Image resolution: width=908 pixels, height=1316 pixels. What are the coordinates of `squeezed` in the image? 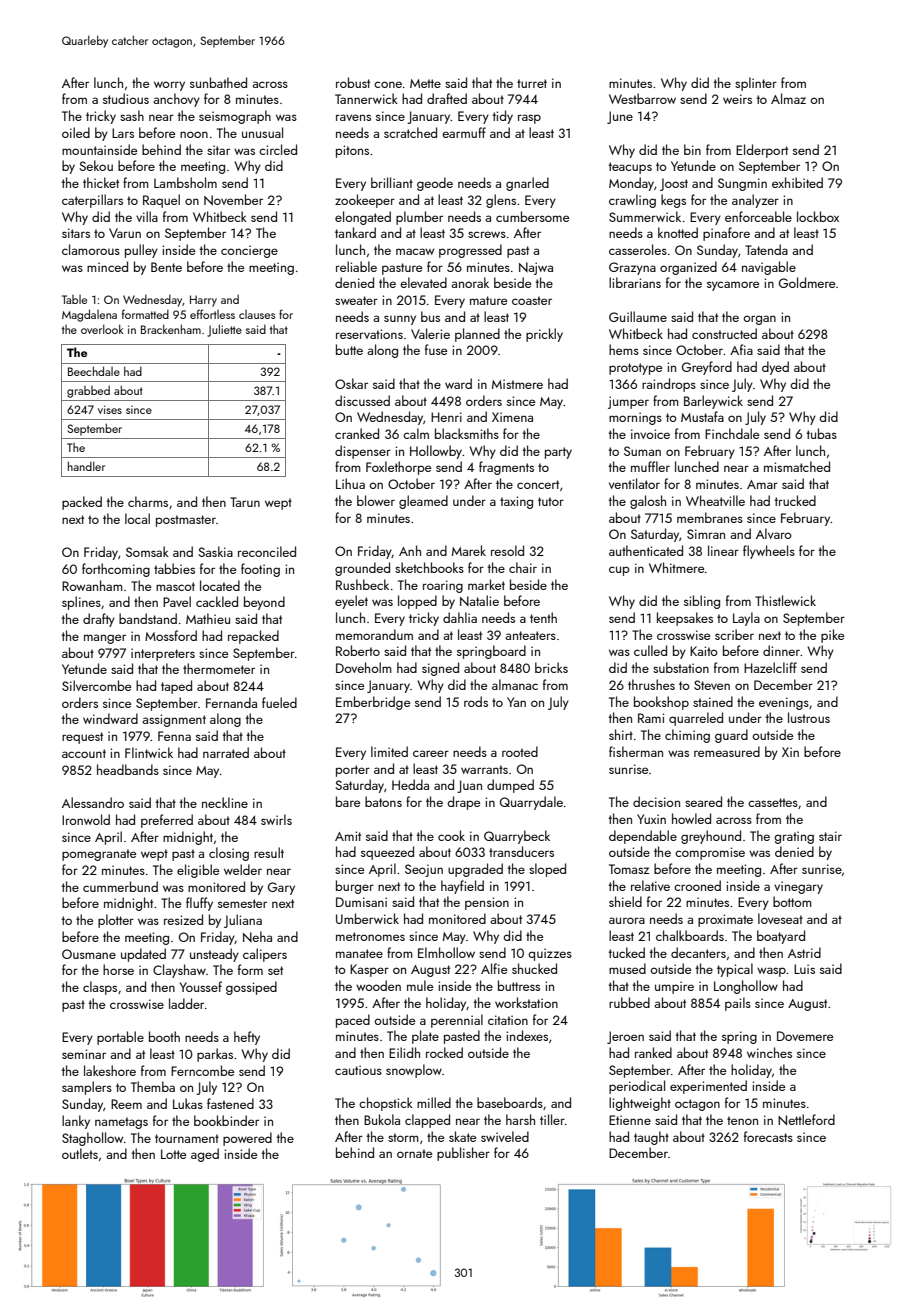 It's located at (387, 853).
